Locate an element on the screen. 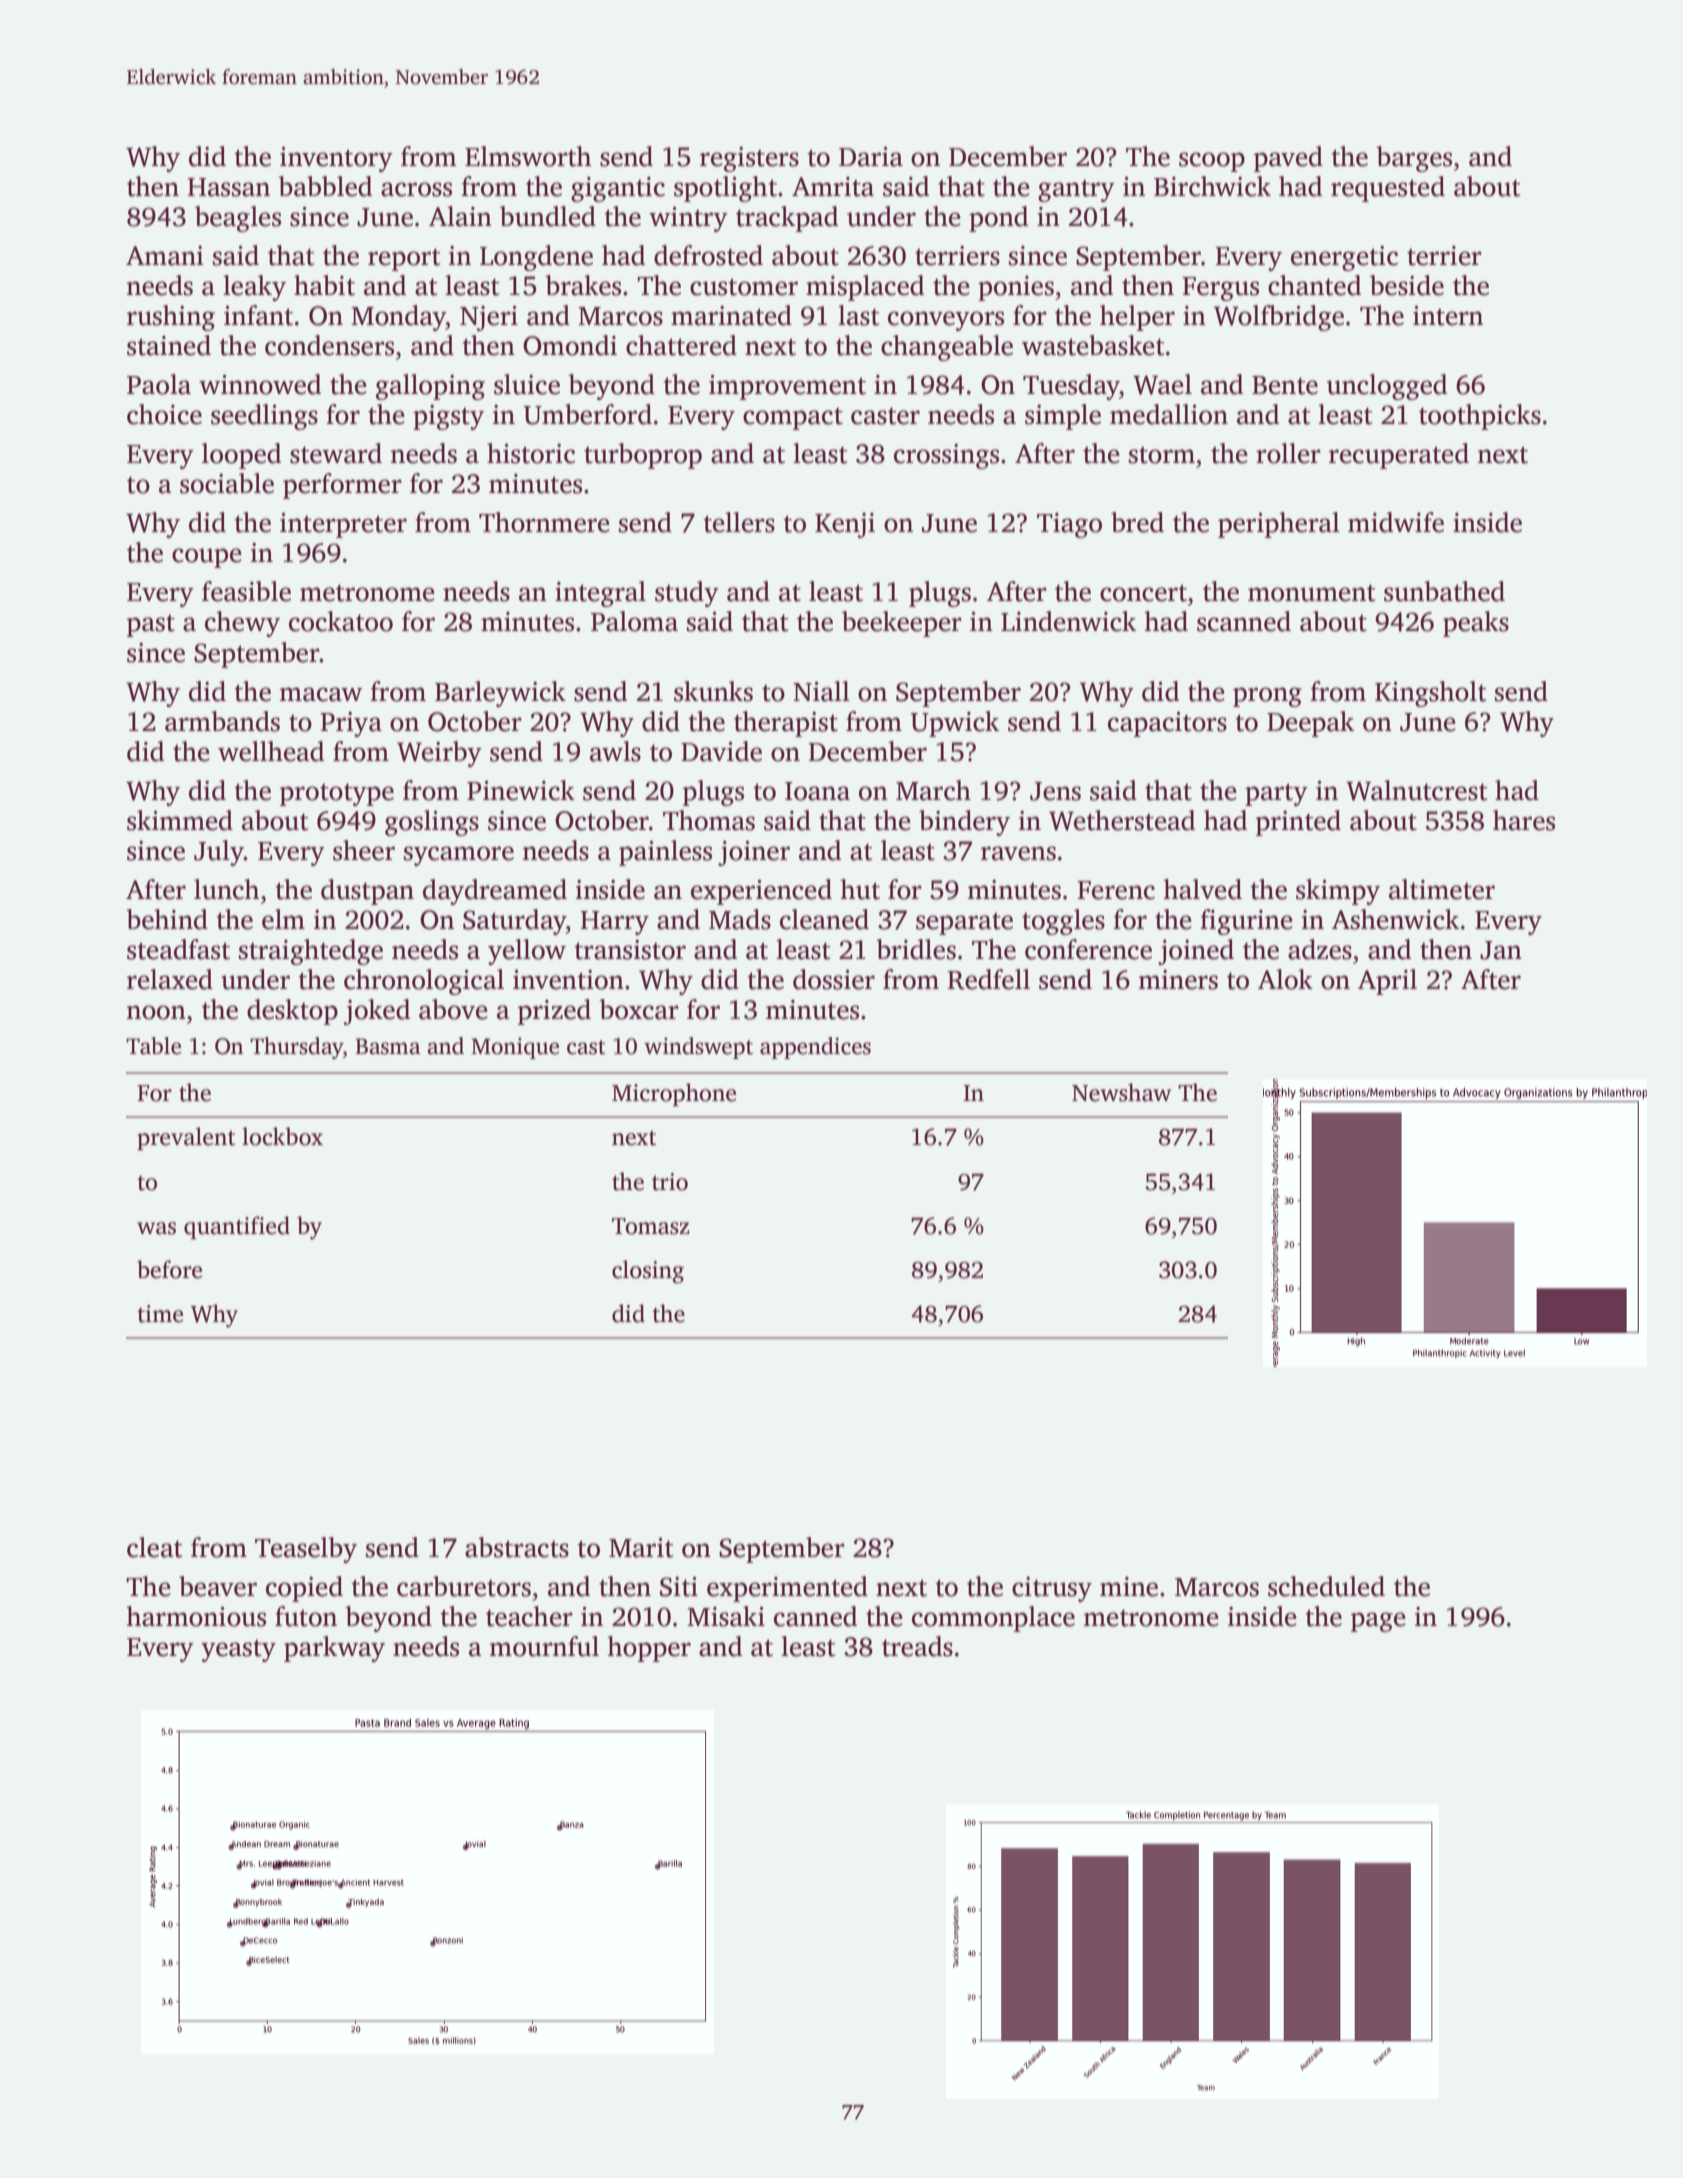 The width and height of the screenshot is (1683, 2178). crossings is located at coordinates (946, 456).
